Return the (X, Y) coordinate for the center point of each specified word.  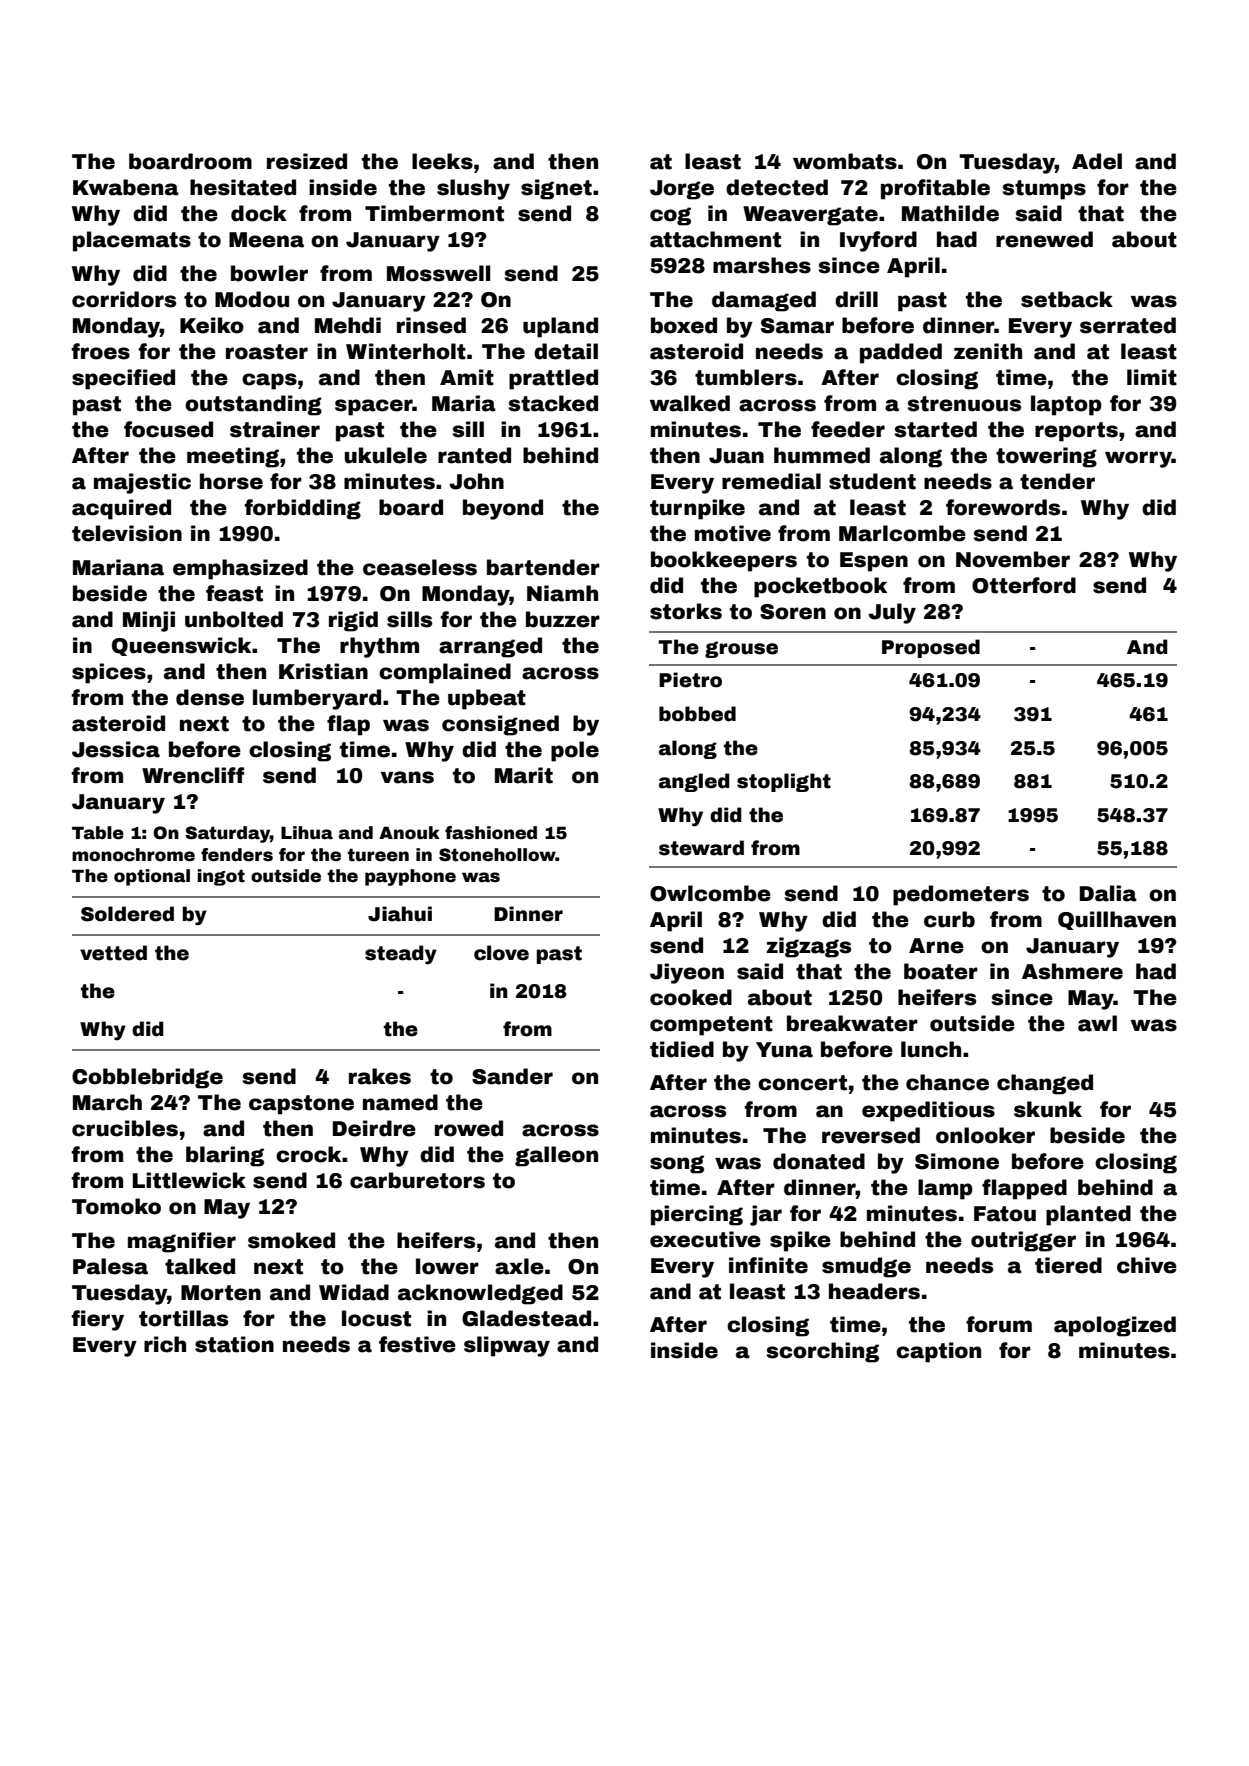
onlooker (985, 1135)
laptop (1066, 405)
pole (575, 751)
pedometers (961, 895)
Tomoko (116, 1206)
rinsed (431, 325)
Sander (512, 1076)
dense (210, 697)
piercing (697, 1215)
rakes (380, 1076)
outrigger (1023, 1241)
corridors (124, 299)
